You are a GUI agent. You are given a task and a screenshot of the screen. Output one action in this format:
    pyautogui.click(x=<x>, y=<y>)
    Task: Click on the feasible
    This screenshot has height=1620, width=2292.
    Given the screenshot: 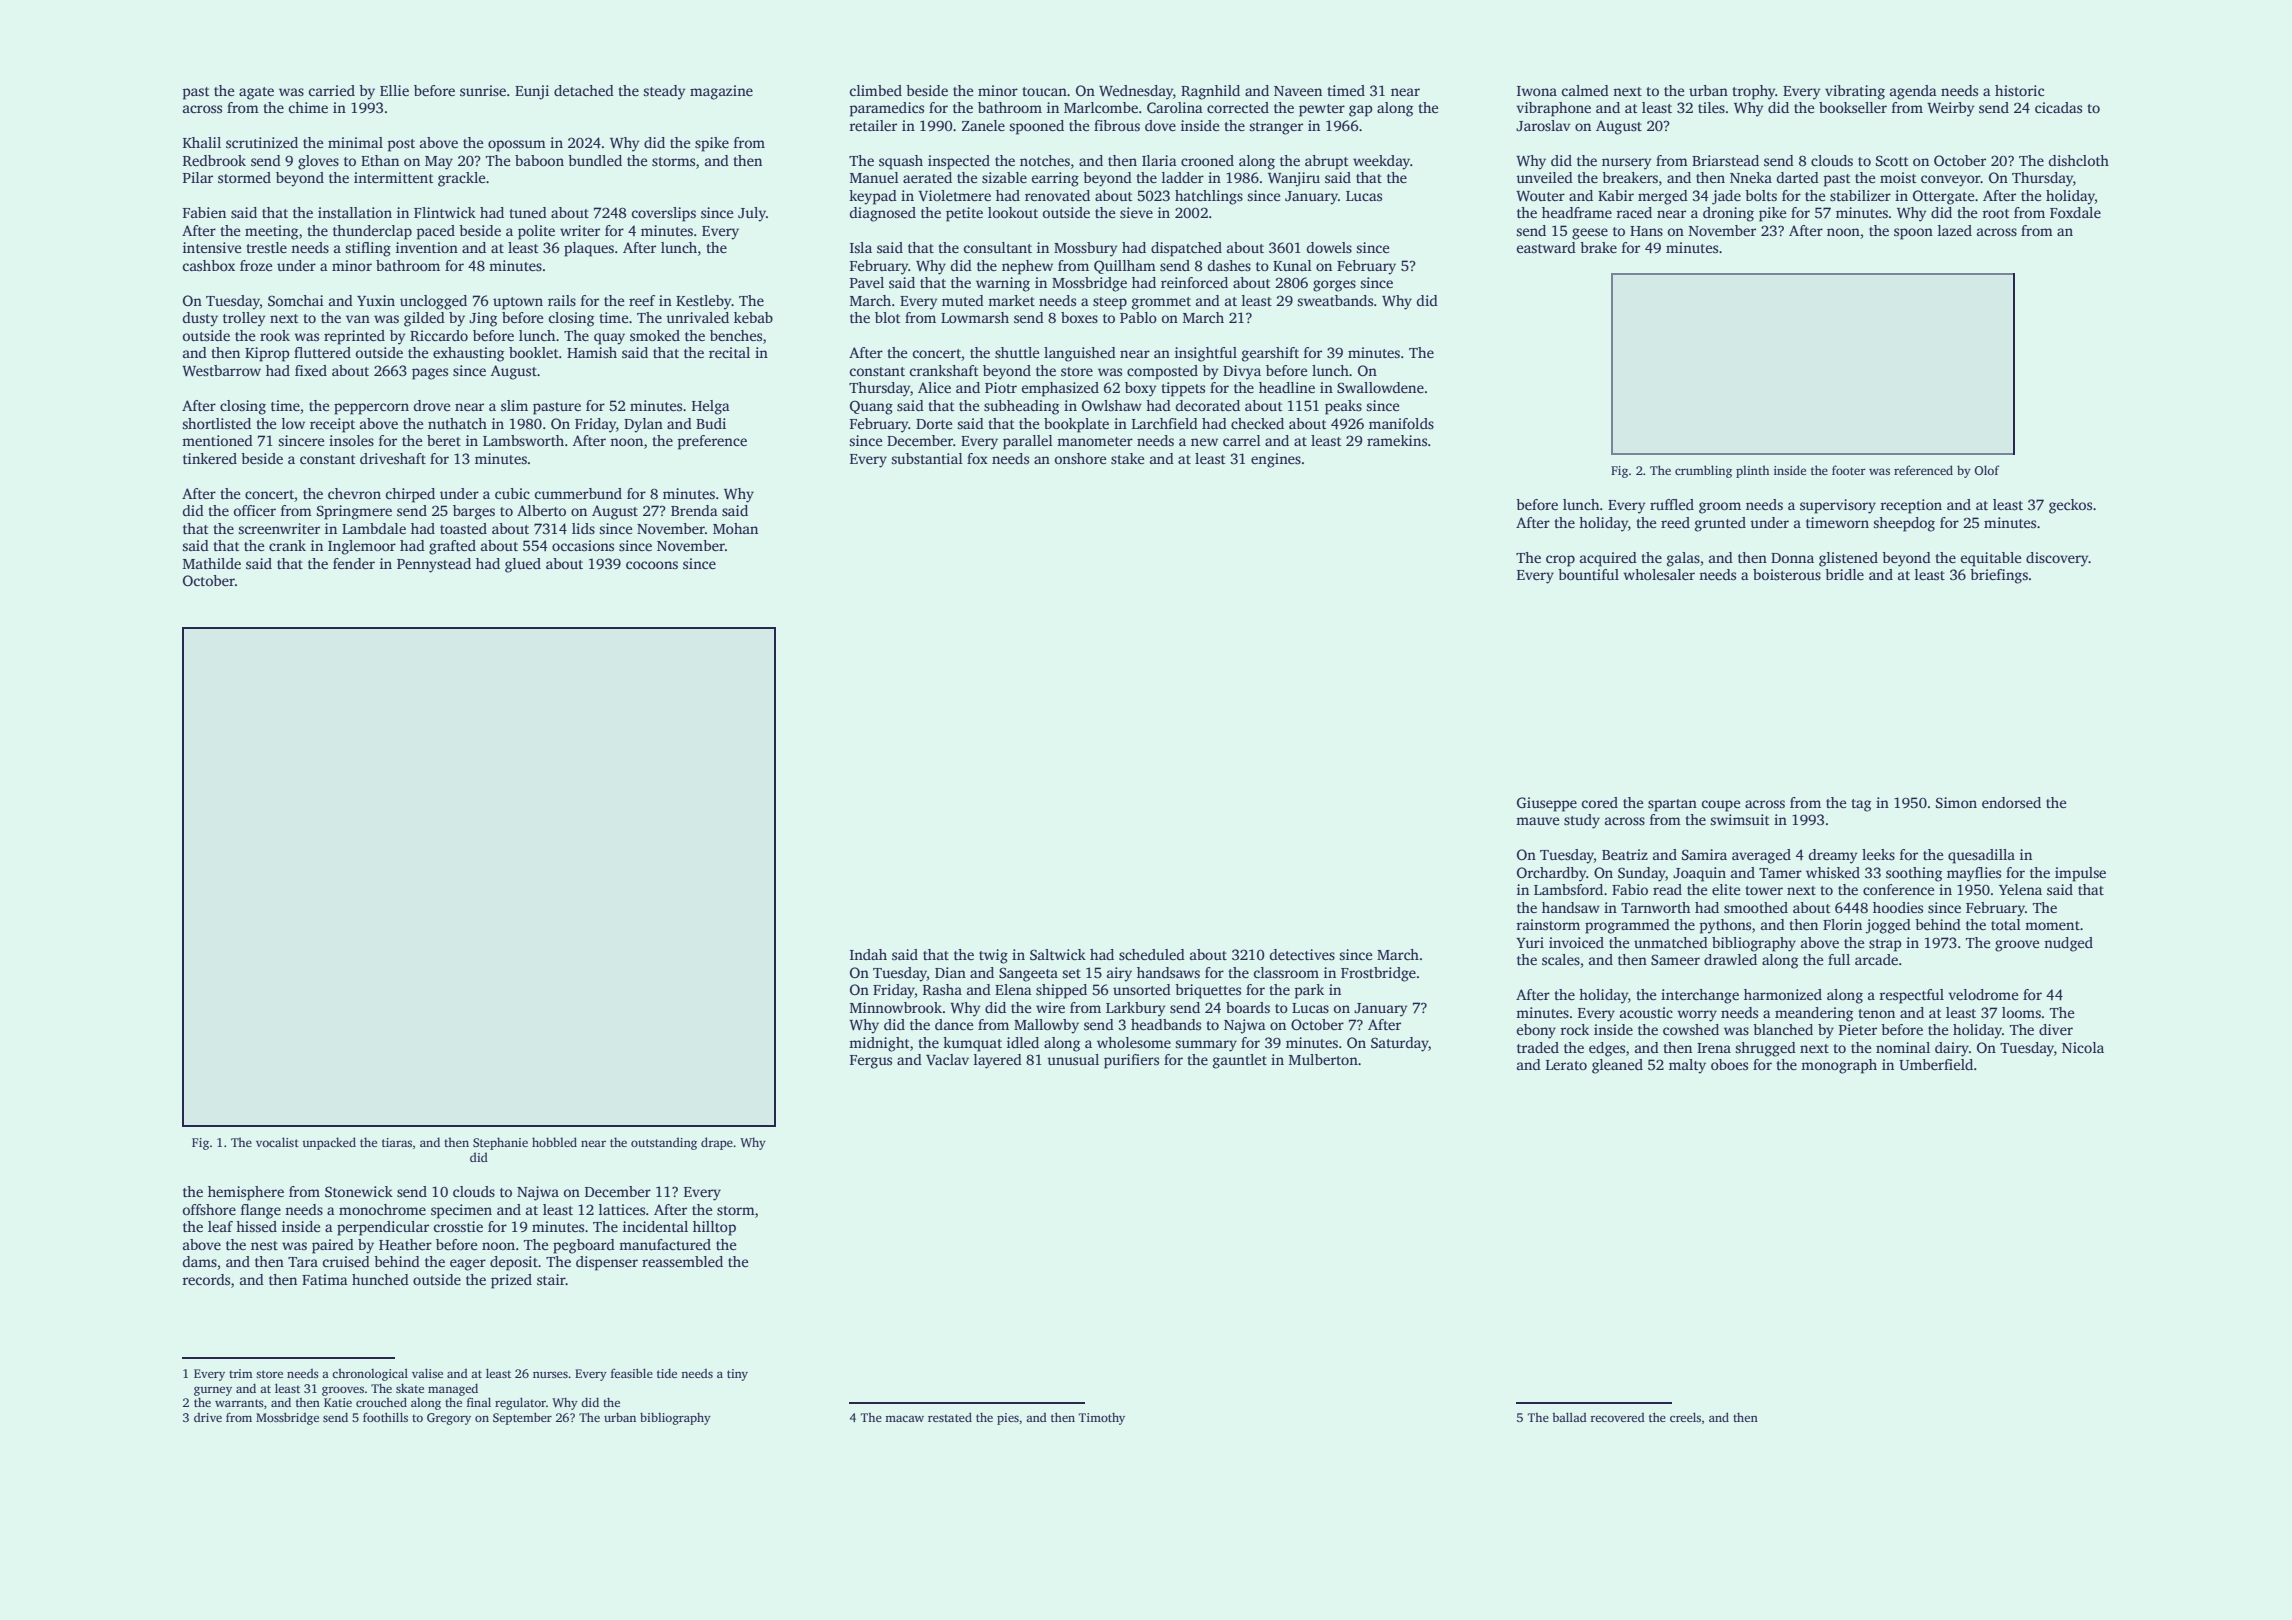 What is the action you would take?
    pyautogui.click(x=632, y=1373)
